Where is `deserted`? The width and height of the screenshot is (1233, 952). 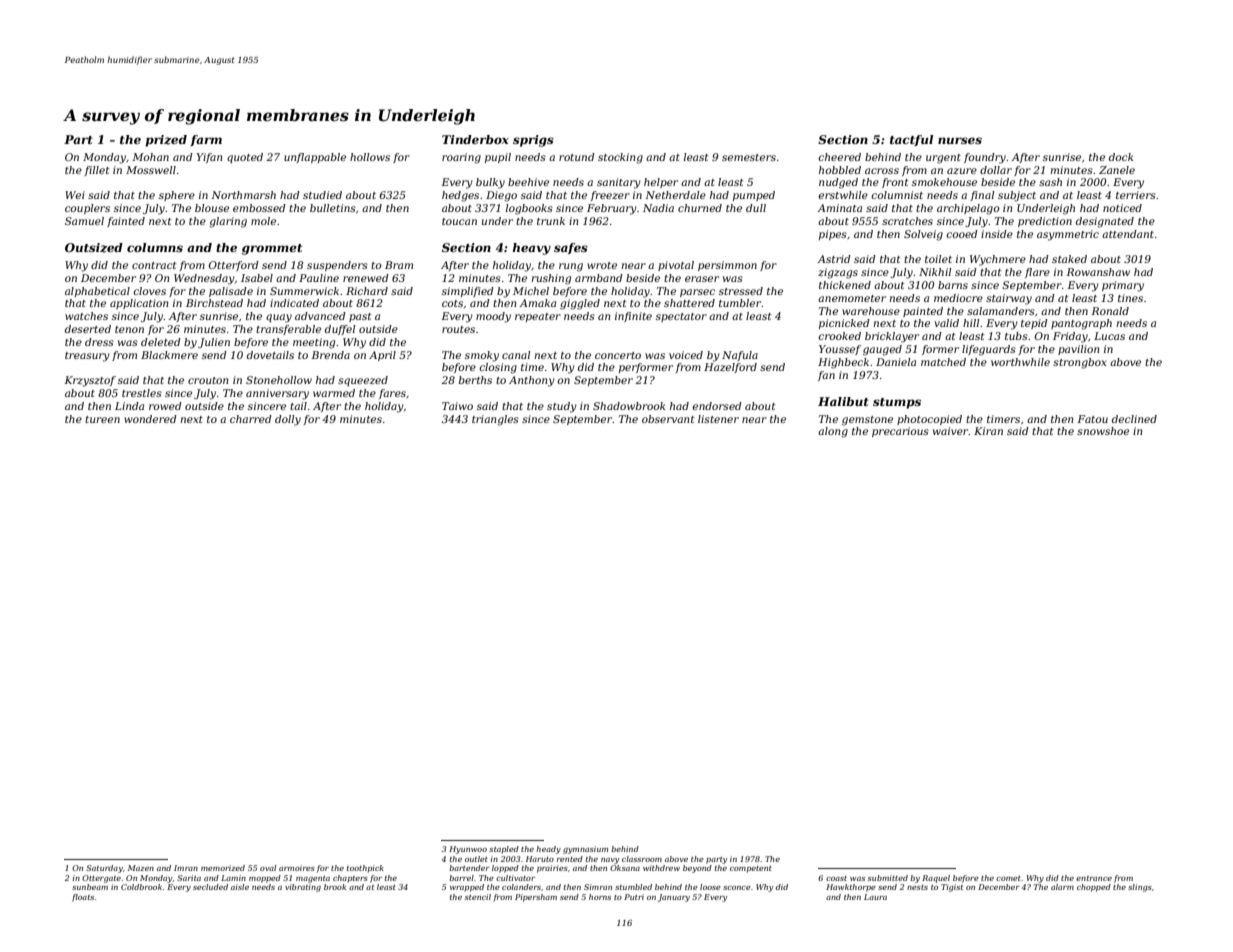
deserted is located at coordinates (88, 329).
